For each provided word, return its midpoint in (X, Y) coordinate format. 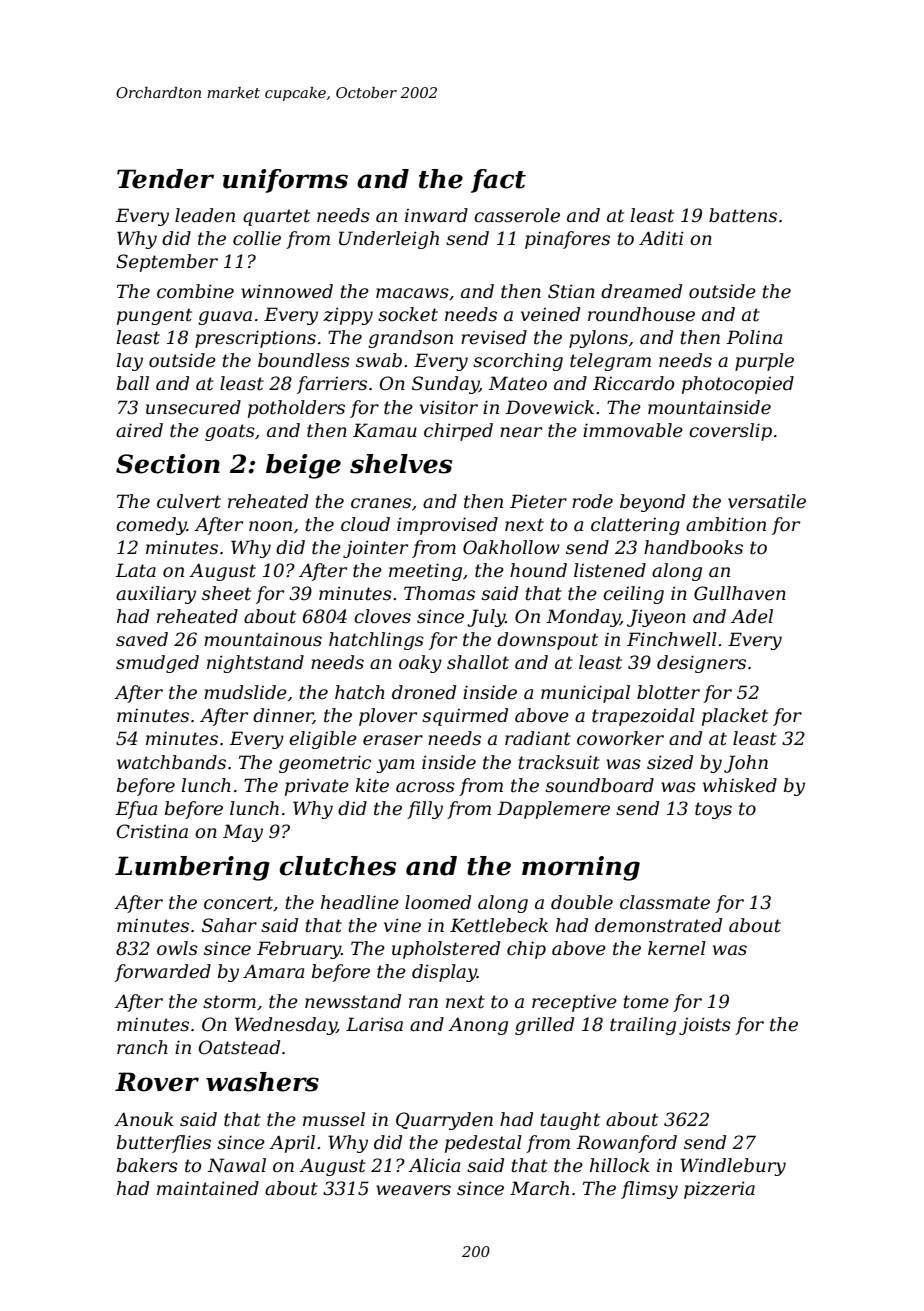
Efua (136, 810)
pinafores (567, 240)
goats (230, 432)
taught (570, 1121)
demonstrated (658, 925)
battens (743, 215)
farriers (332, 385)
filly (425, 810)
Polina (754, 337)
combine (195, 291)
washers (262, 1082)
